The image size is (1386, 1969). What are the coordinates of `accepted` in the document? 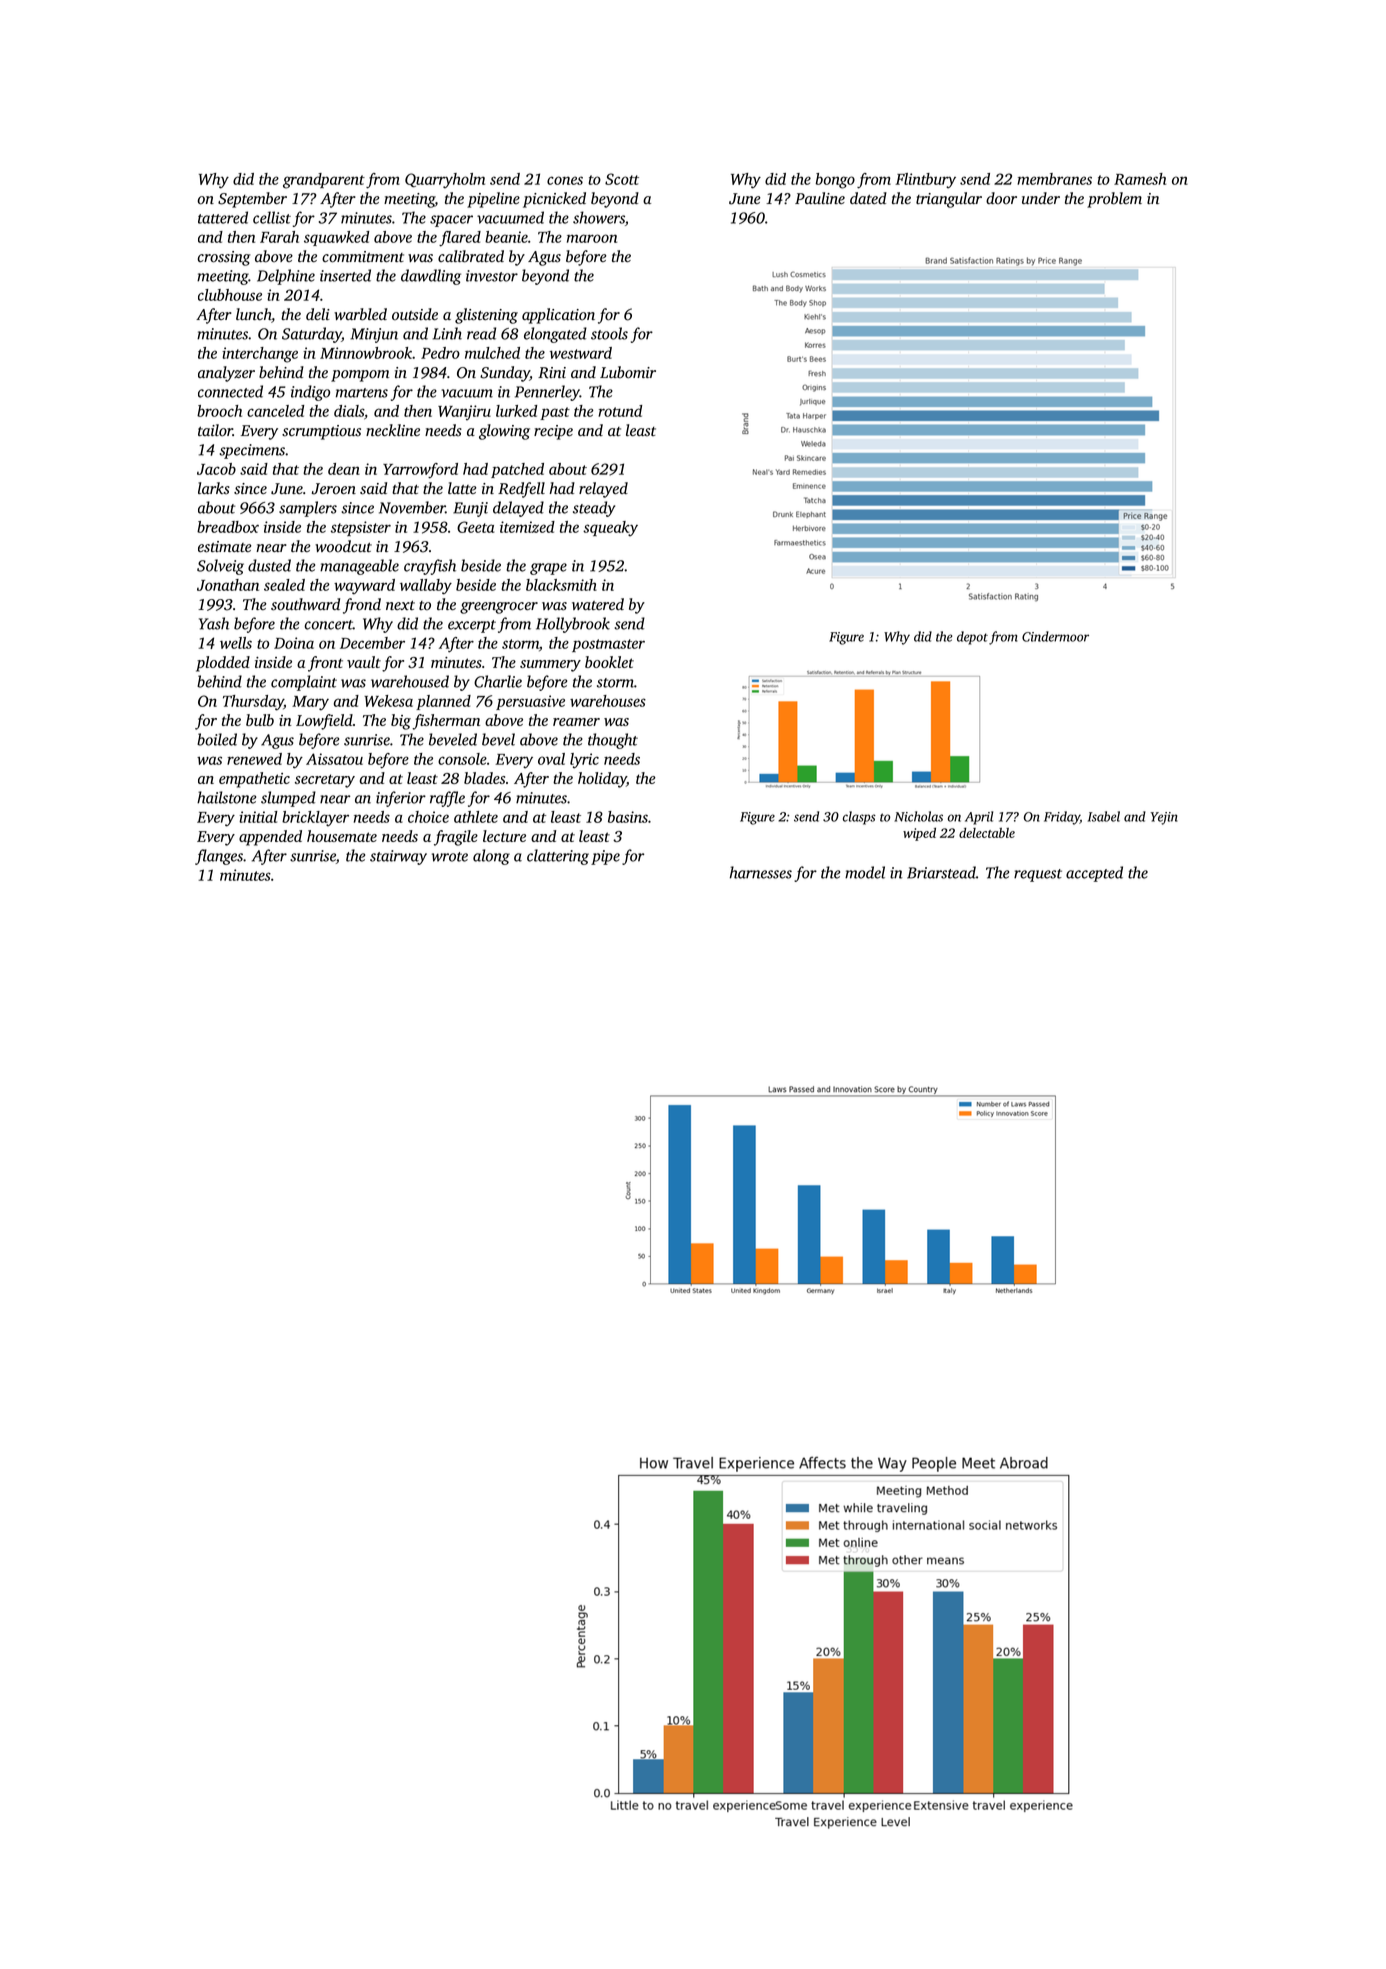 It's located at (1094, 874).
